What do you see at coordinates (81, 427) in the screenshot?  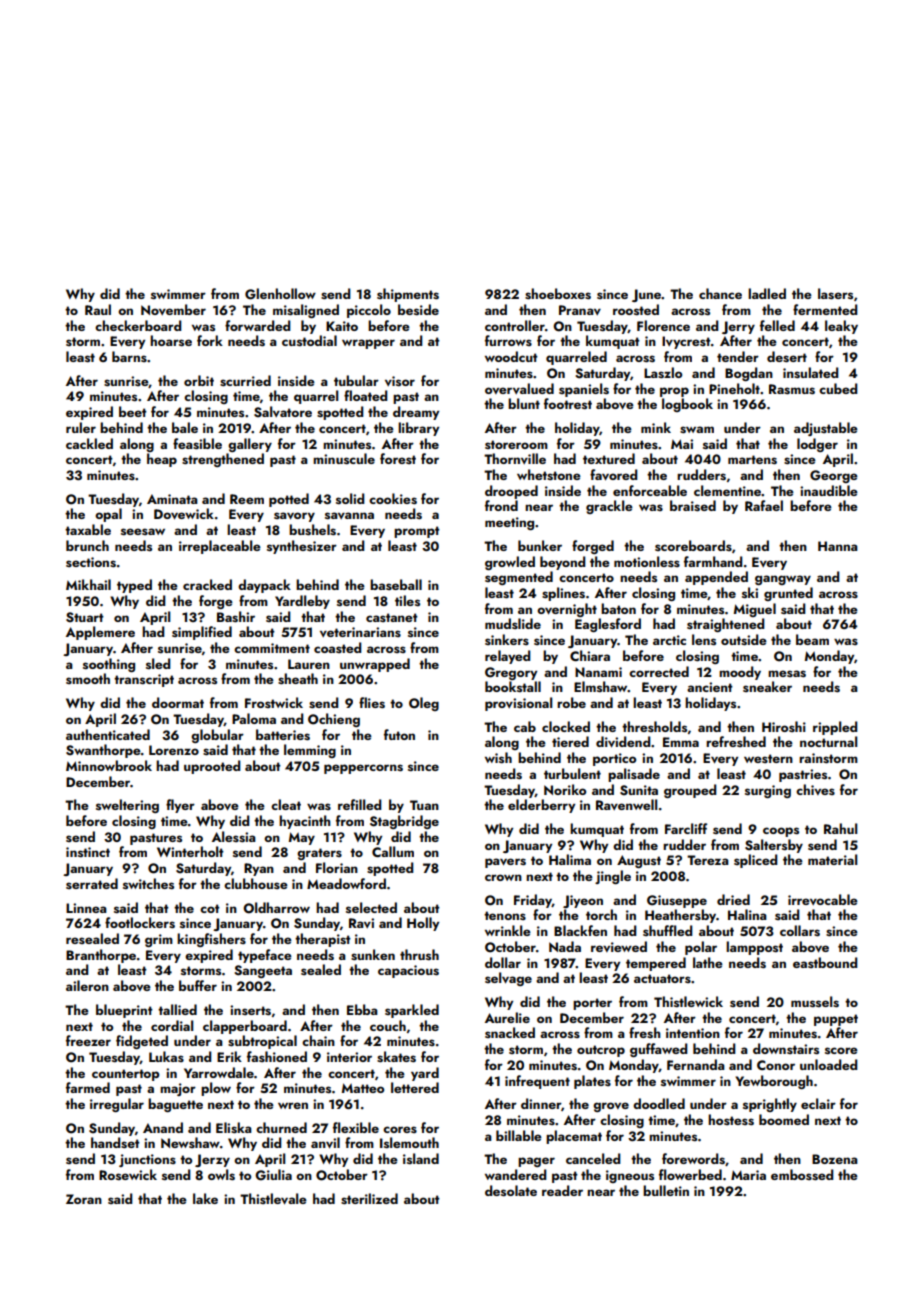 I see `ruler` at bounding box center [81, 427].
